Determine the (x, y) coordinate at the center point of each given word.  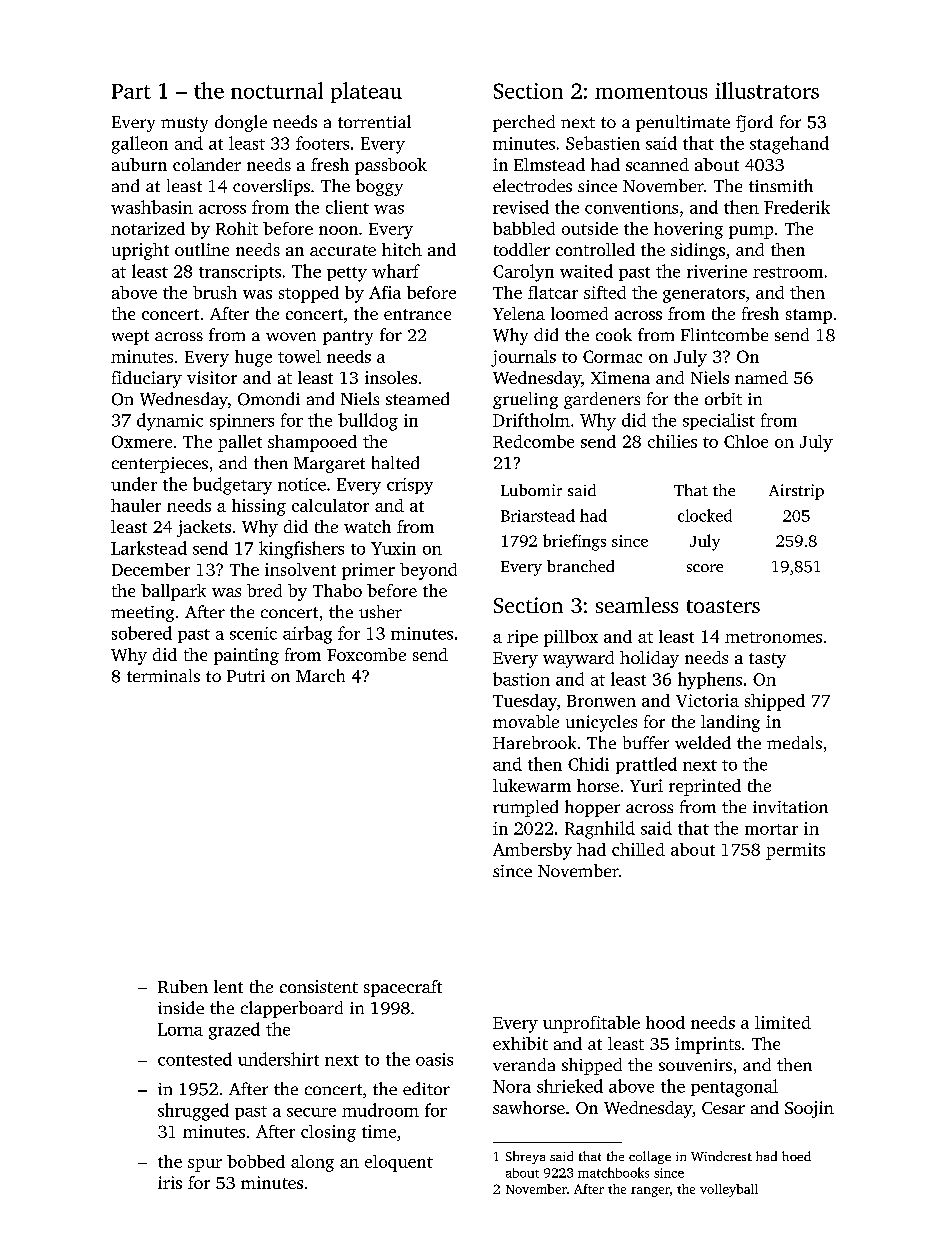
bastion (521, 679)
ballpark (173, 592)
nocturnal (277, 90)
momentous (651, 92)
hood (665, 1022)
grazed (234, 1031)
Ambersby (532, 851)
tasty (767, 660)
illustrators (767, 90)
